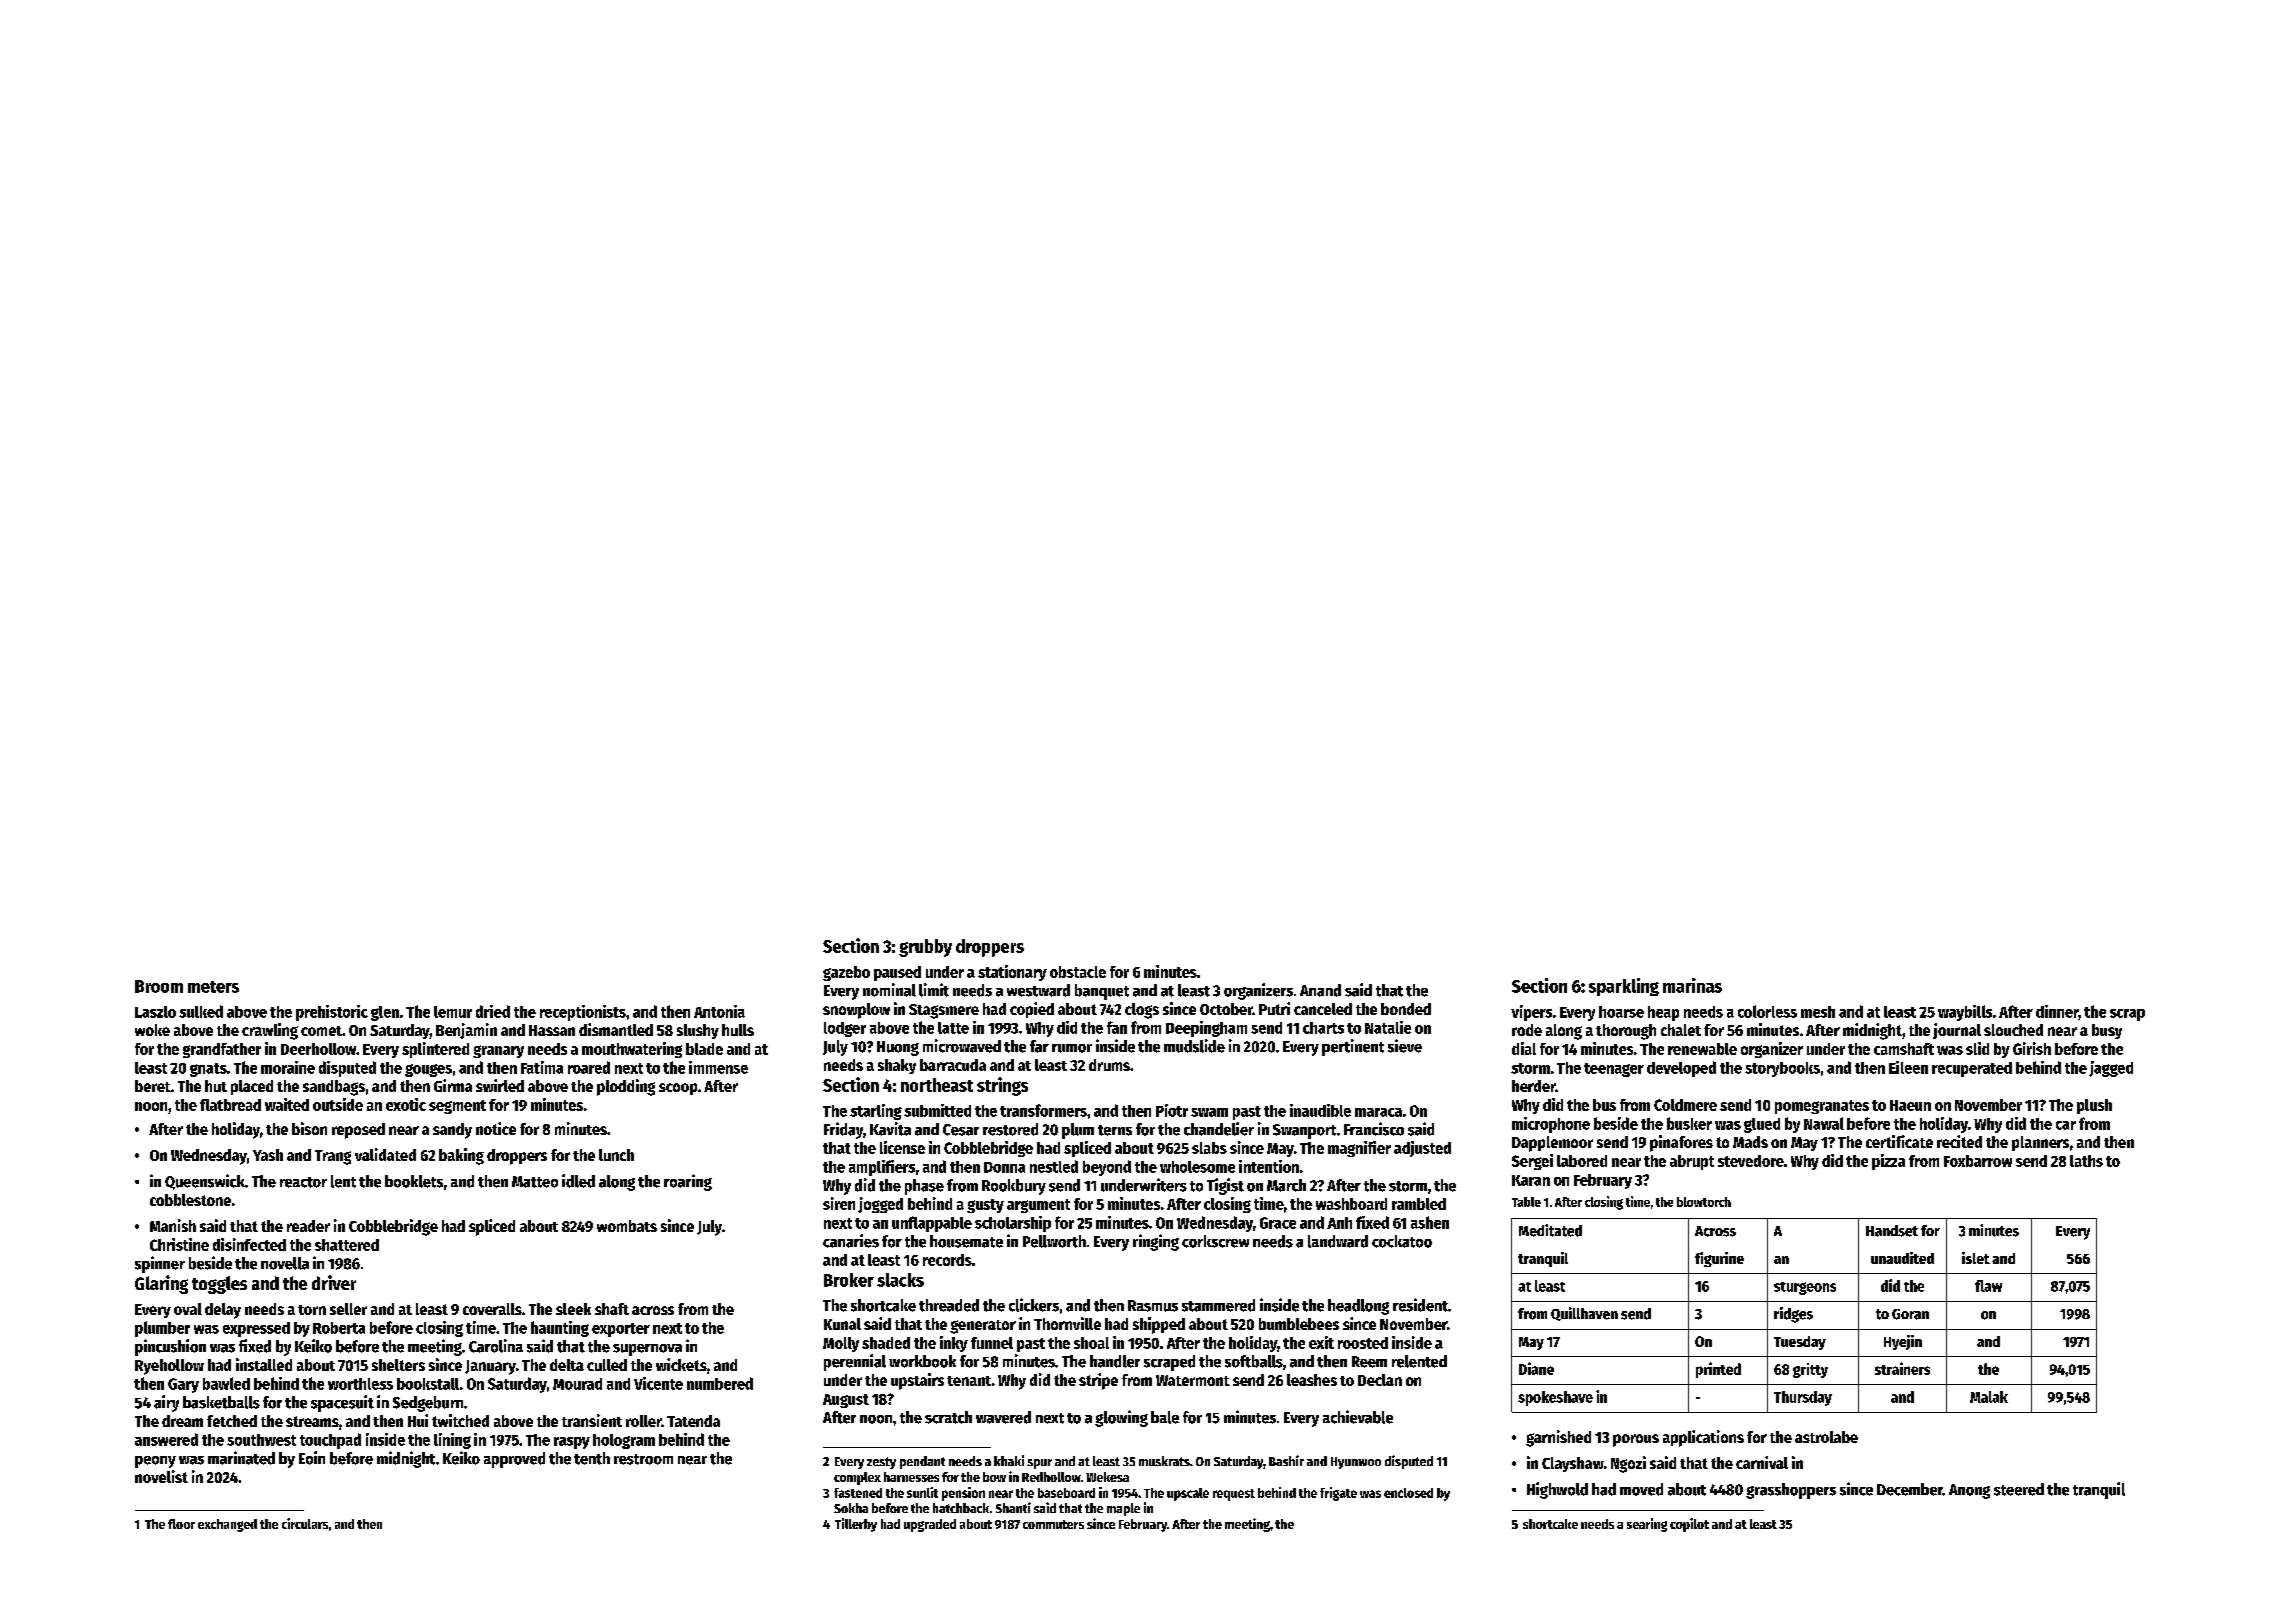  I want to click on marinas, so click(1692, 985).
